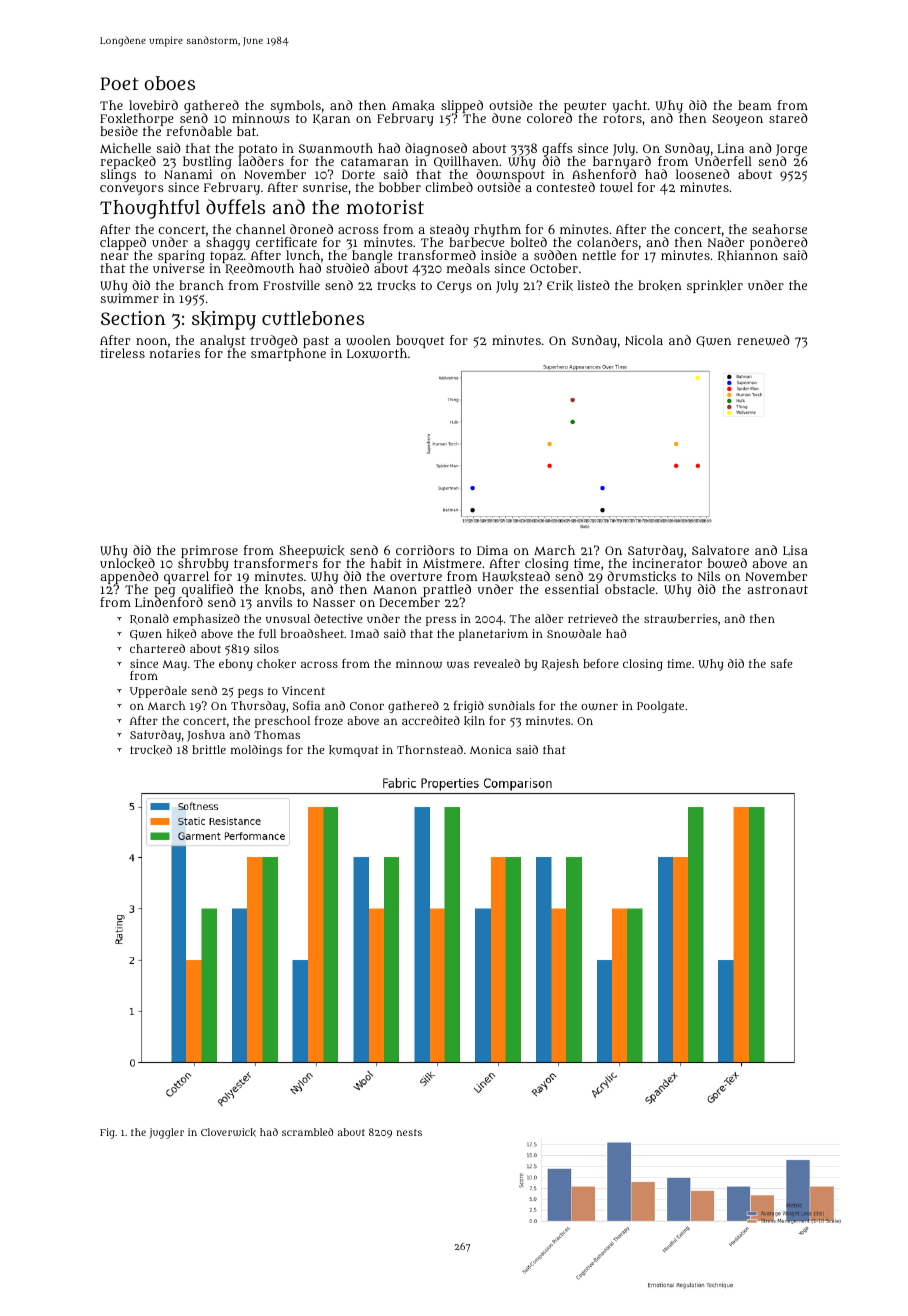 The image size is (908, 1316). I want to click on Dima, so click(492, 550).
